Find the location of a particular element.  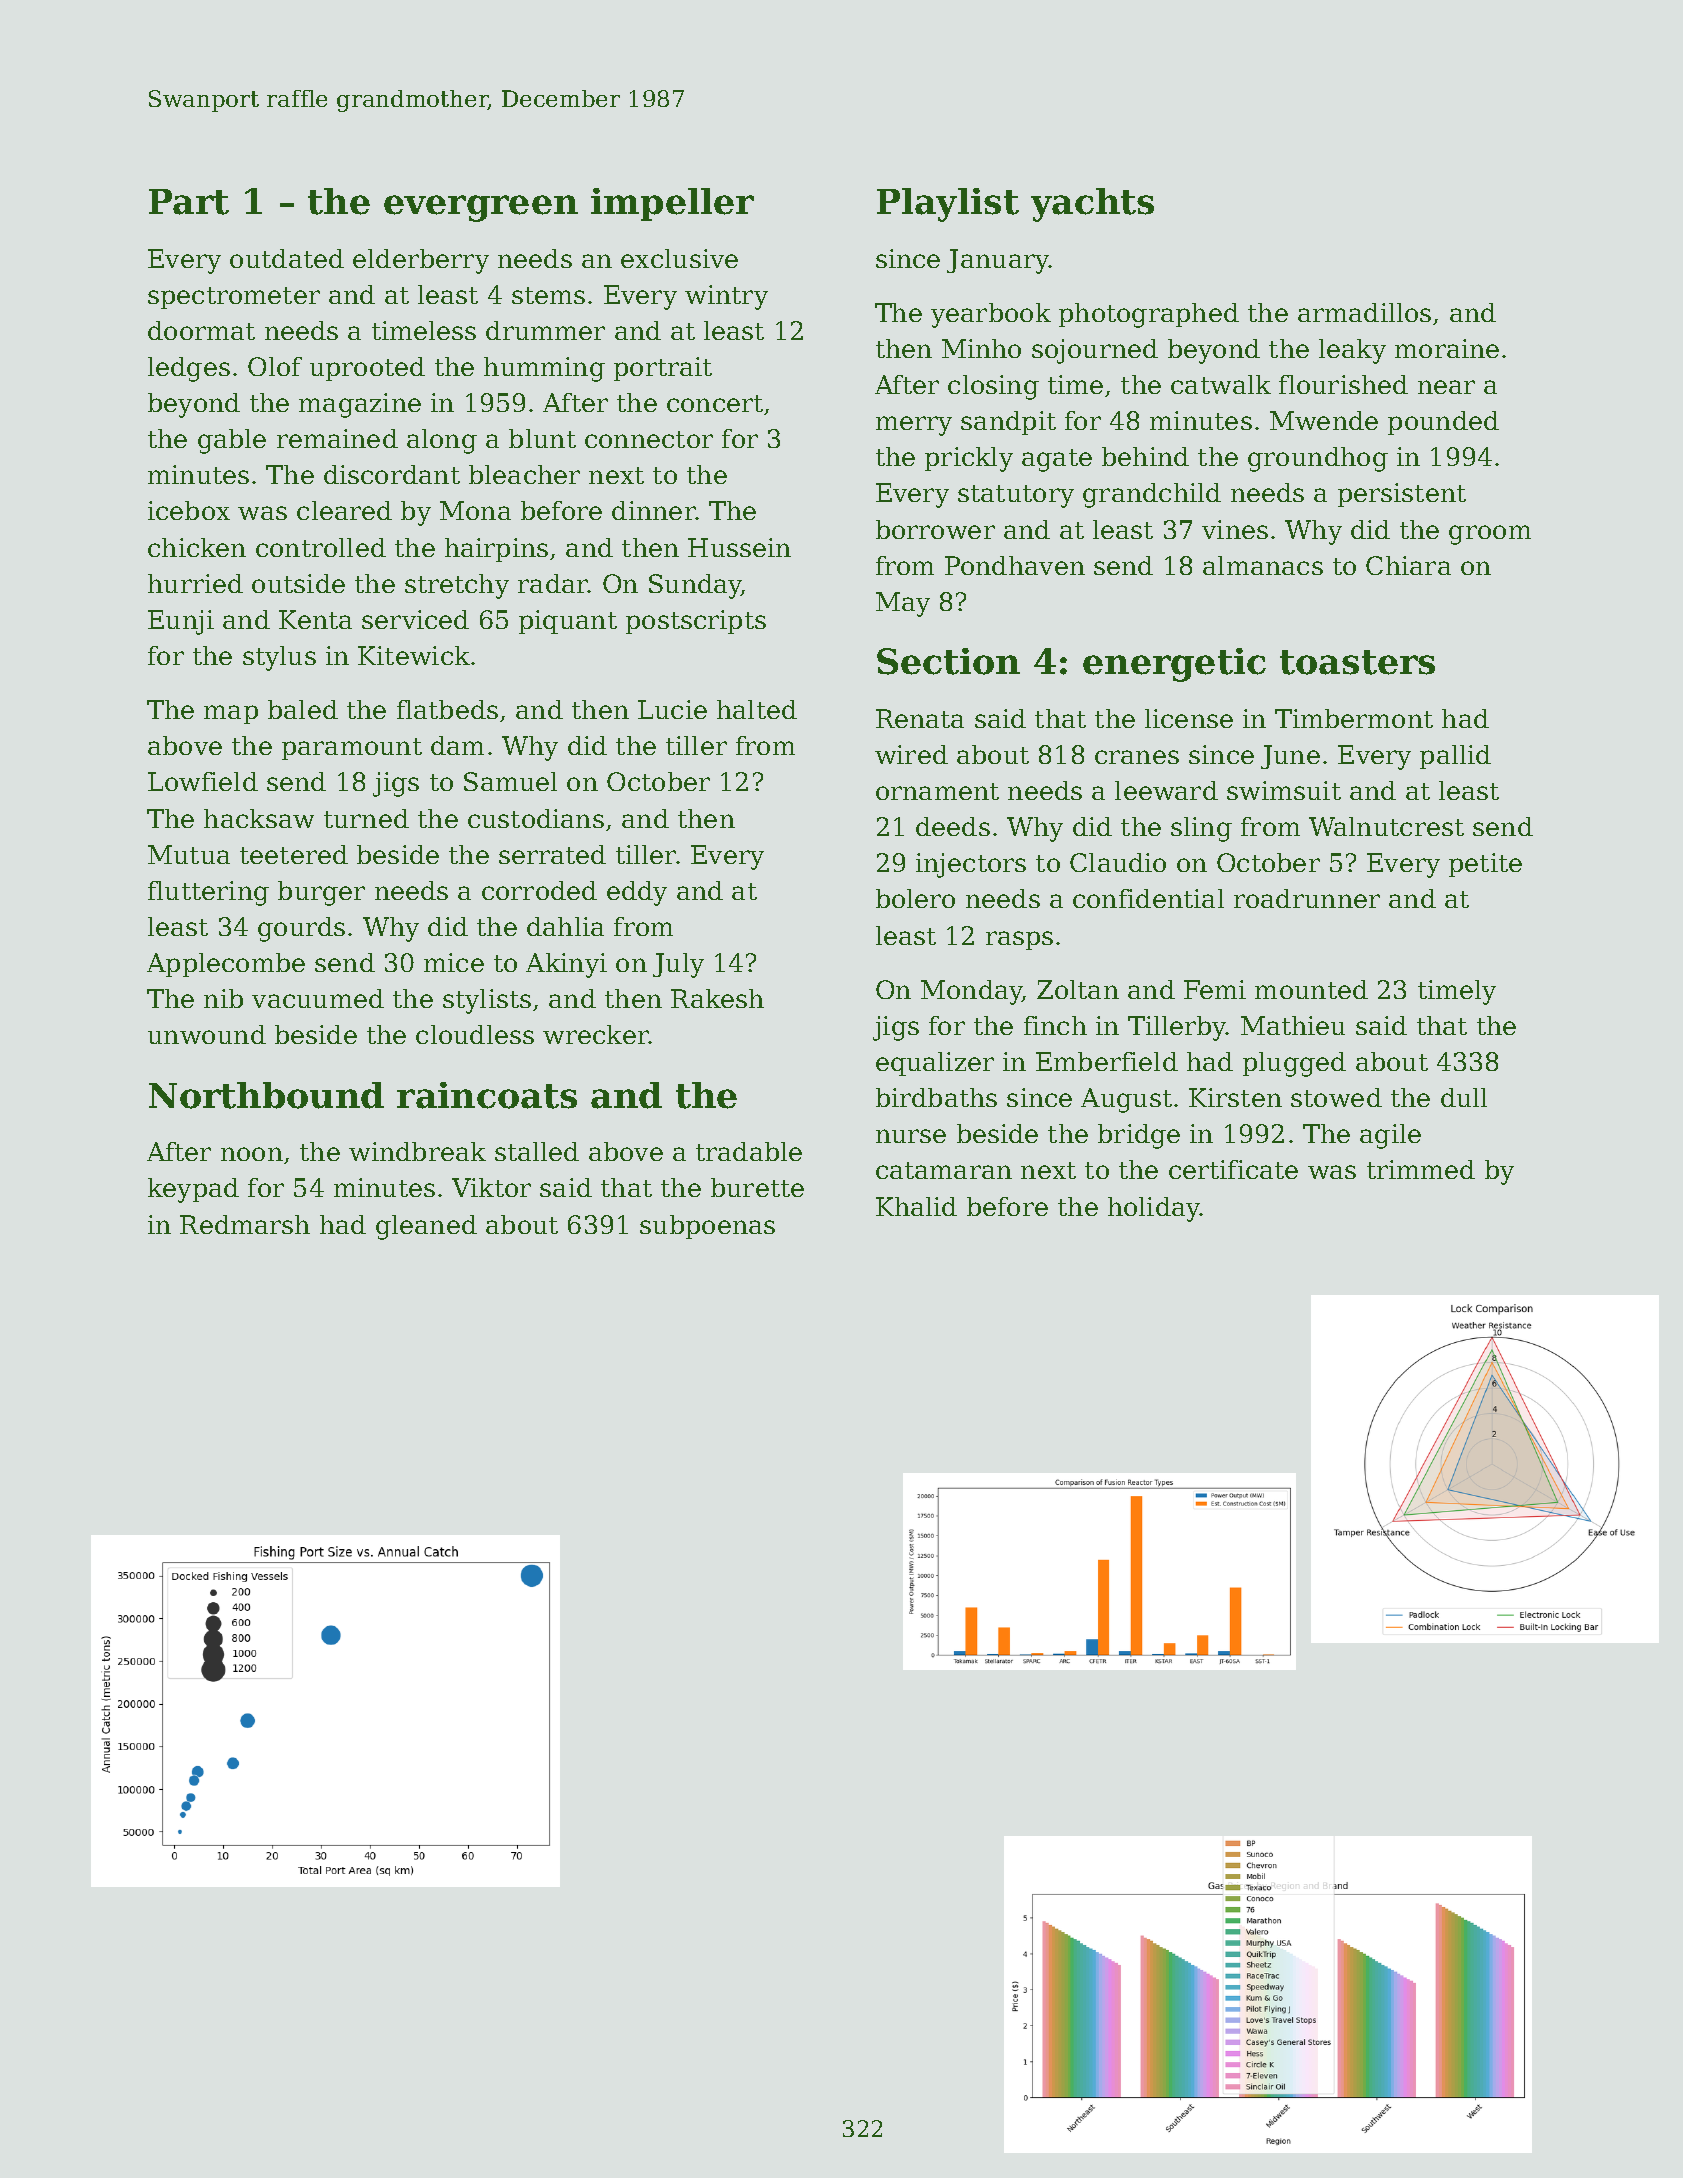

armadillos is located at coordinates (1364, 312).
